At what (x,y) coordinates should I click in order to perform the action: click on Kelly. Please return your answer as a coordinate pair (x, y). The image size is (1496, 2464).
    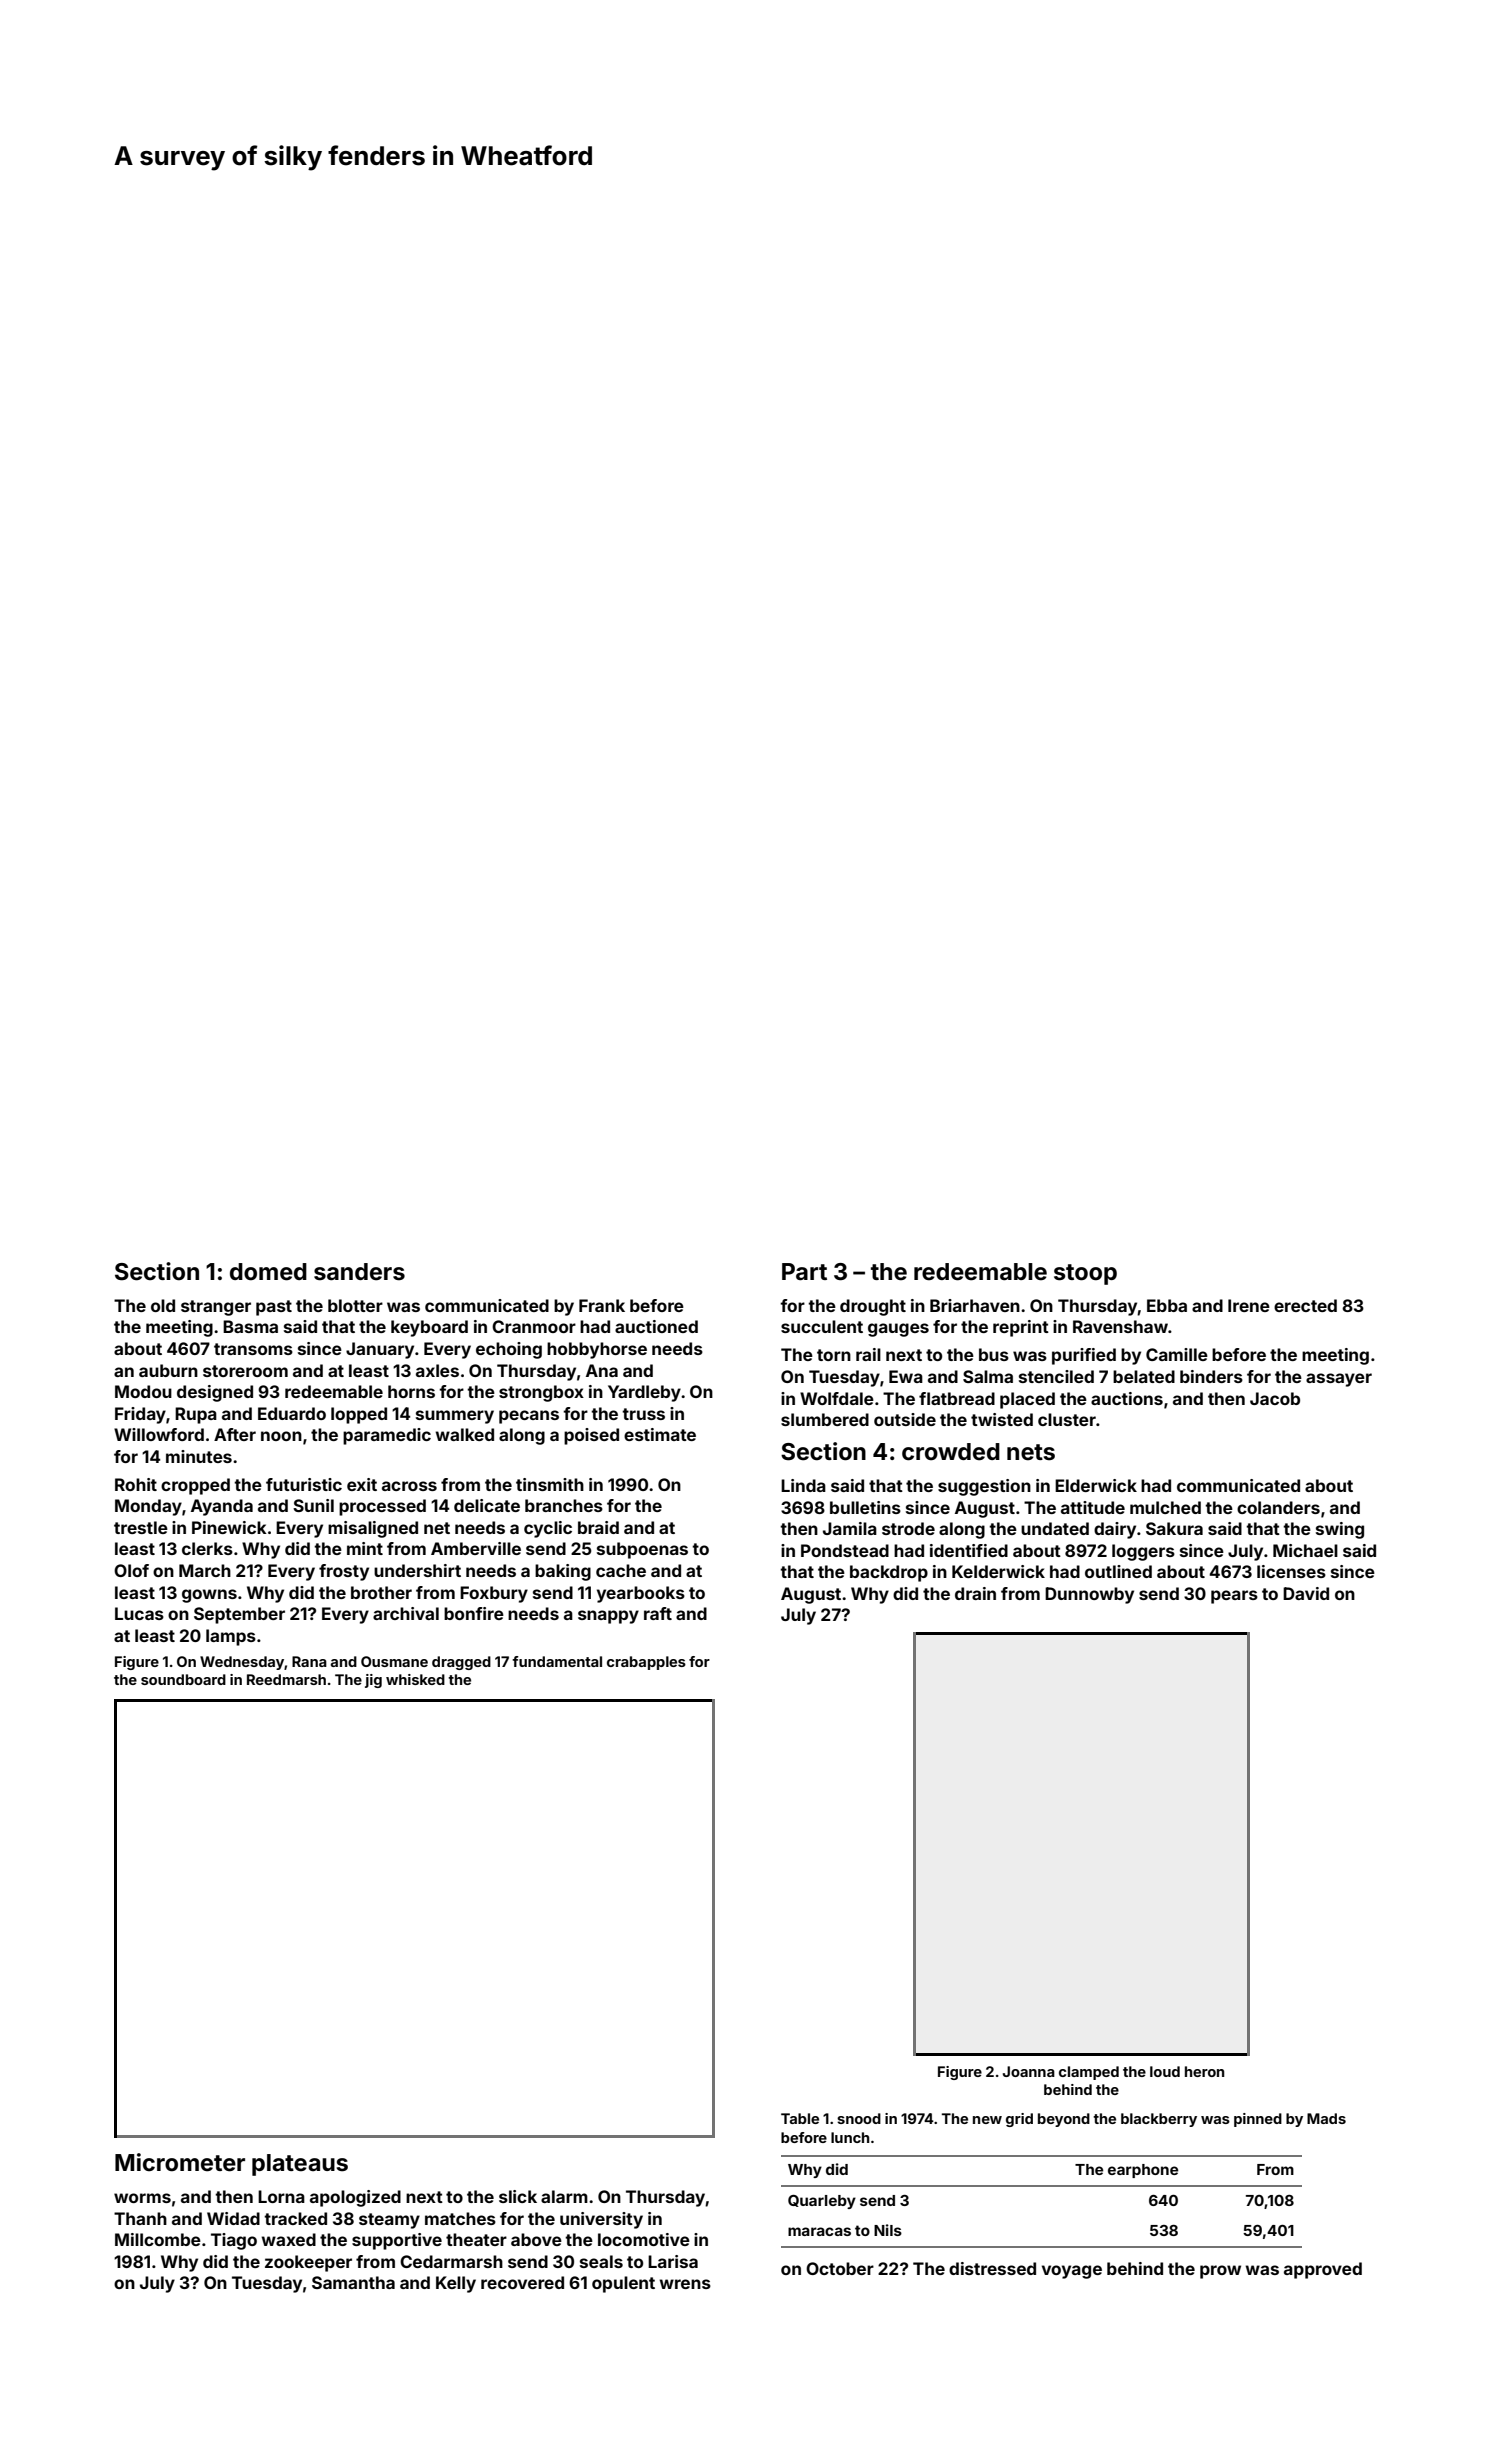
    Looking at the image, I should click on (456, 2284).
